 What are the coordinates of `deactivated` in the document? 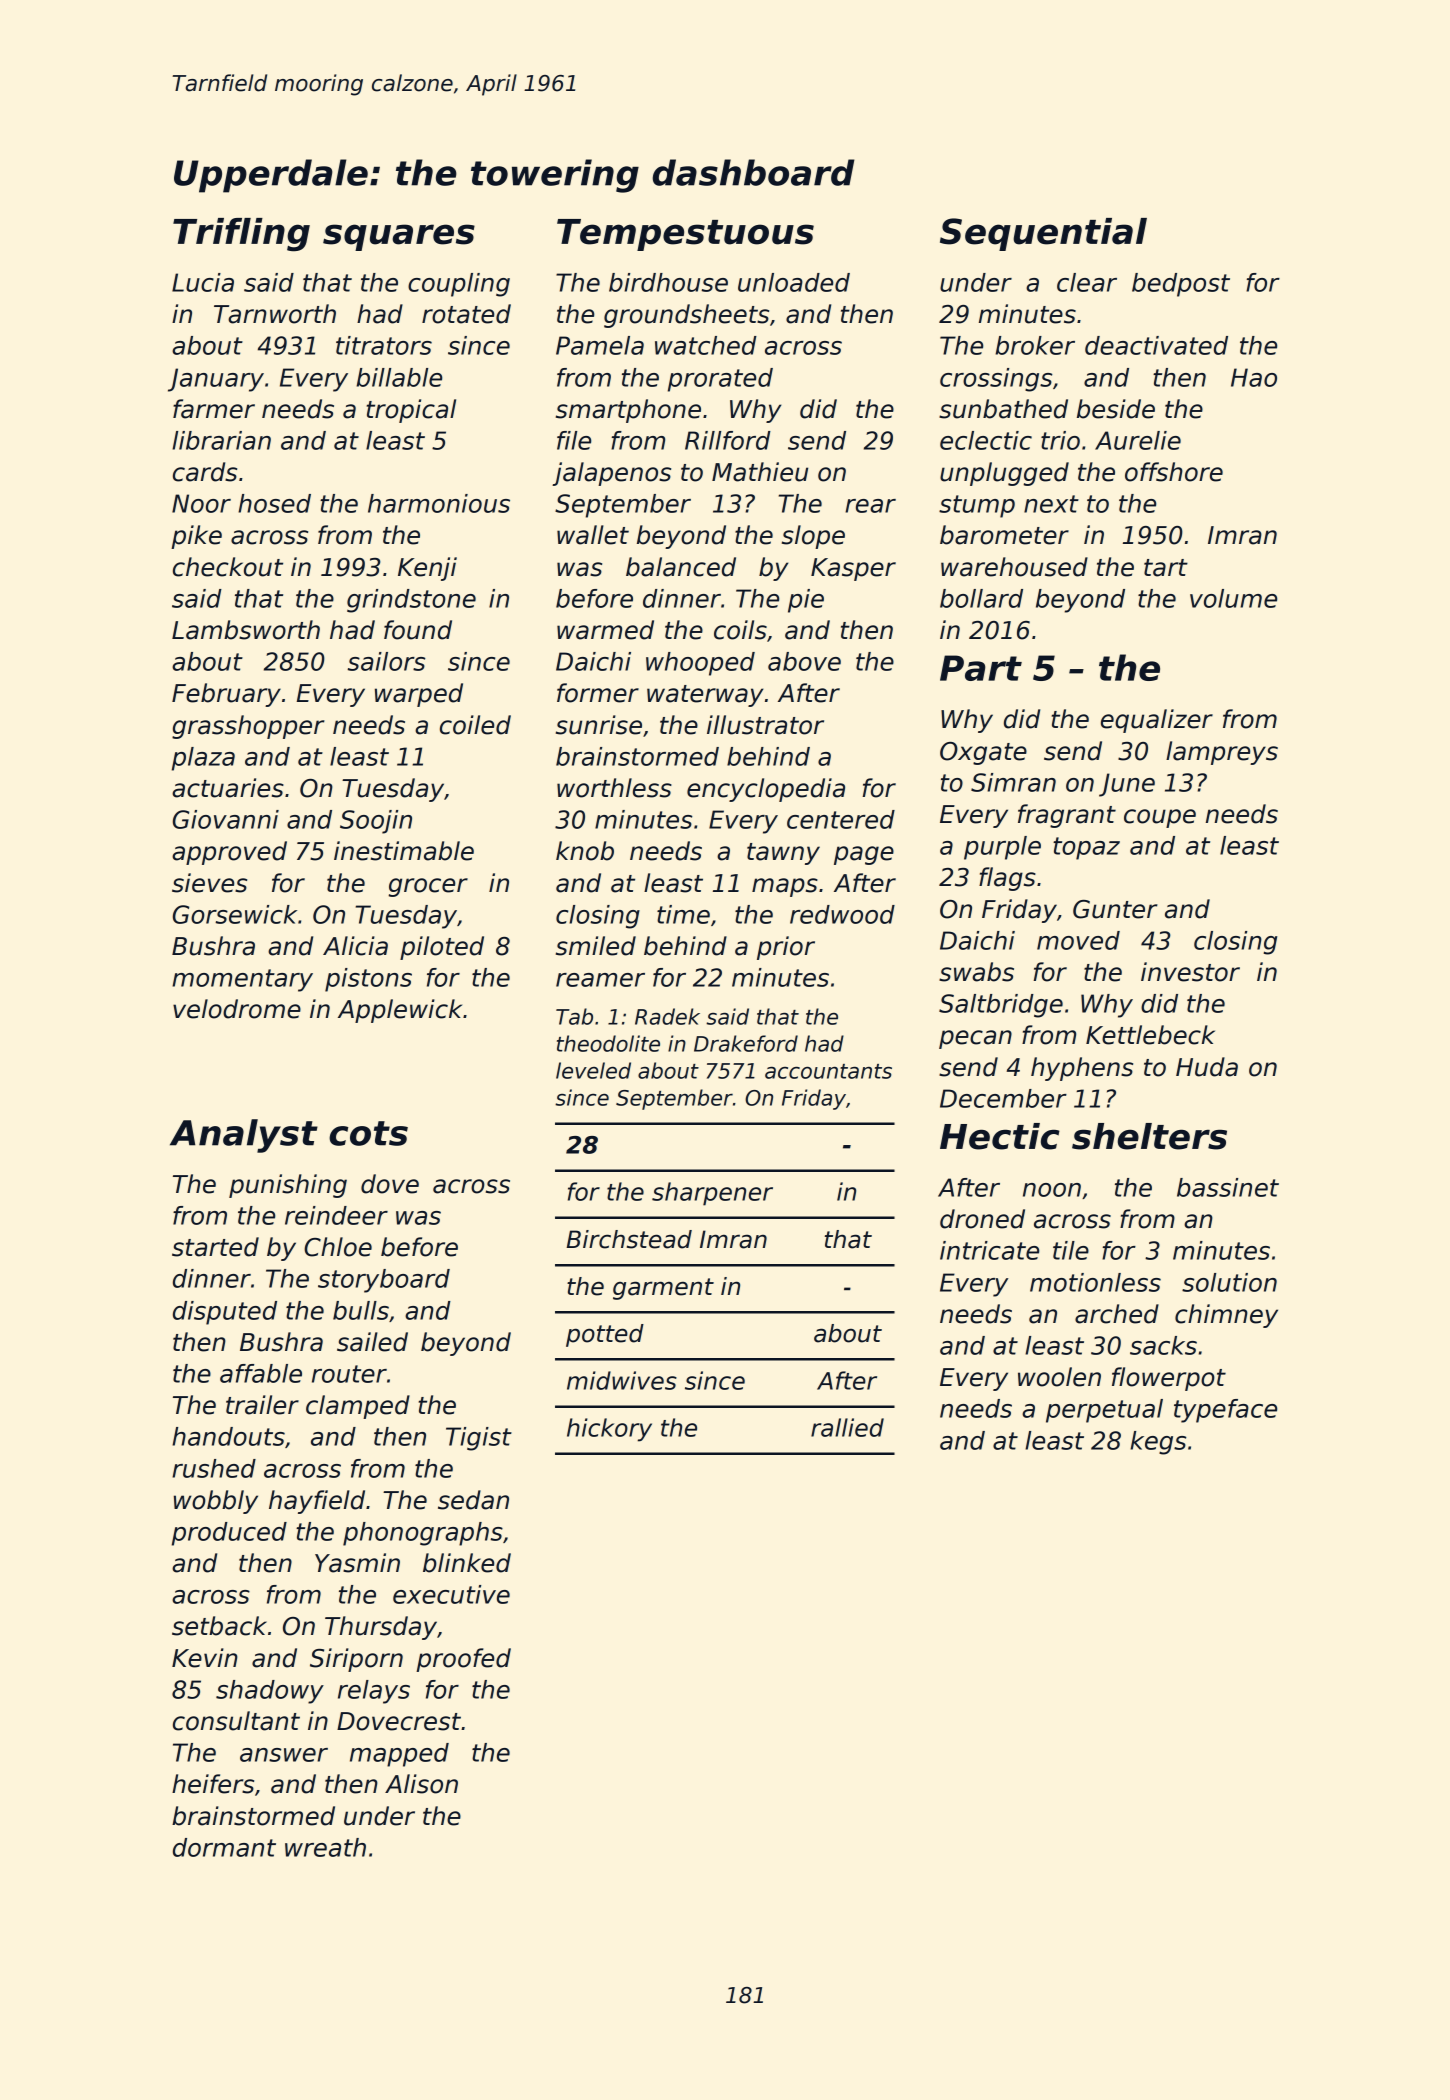 It's located at (1156, 345).
